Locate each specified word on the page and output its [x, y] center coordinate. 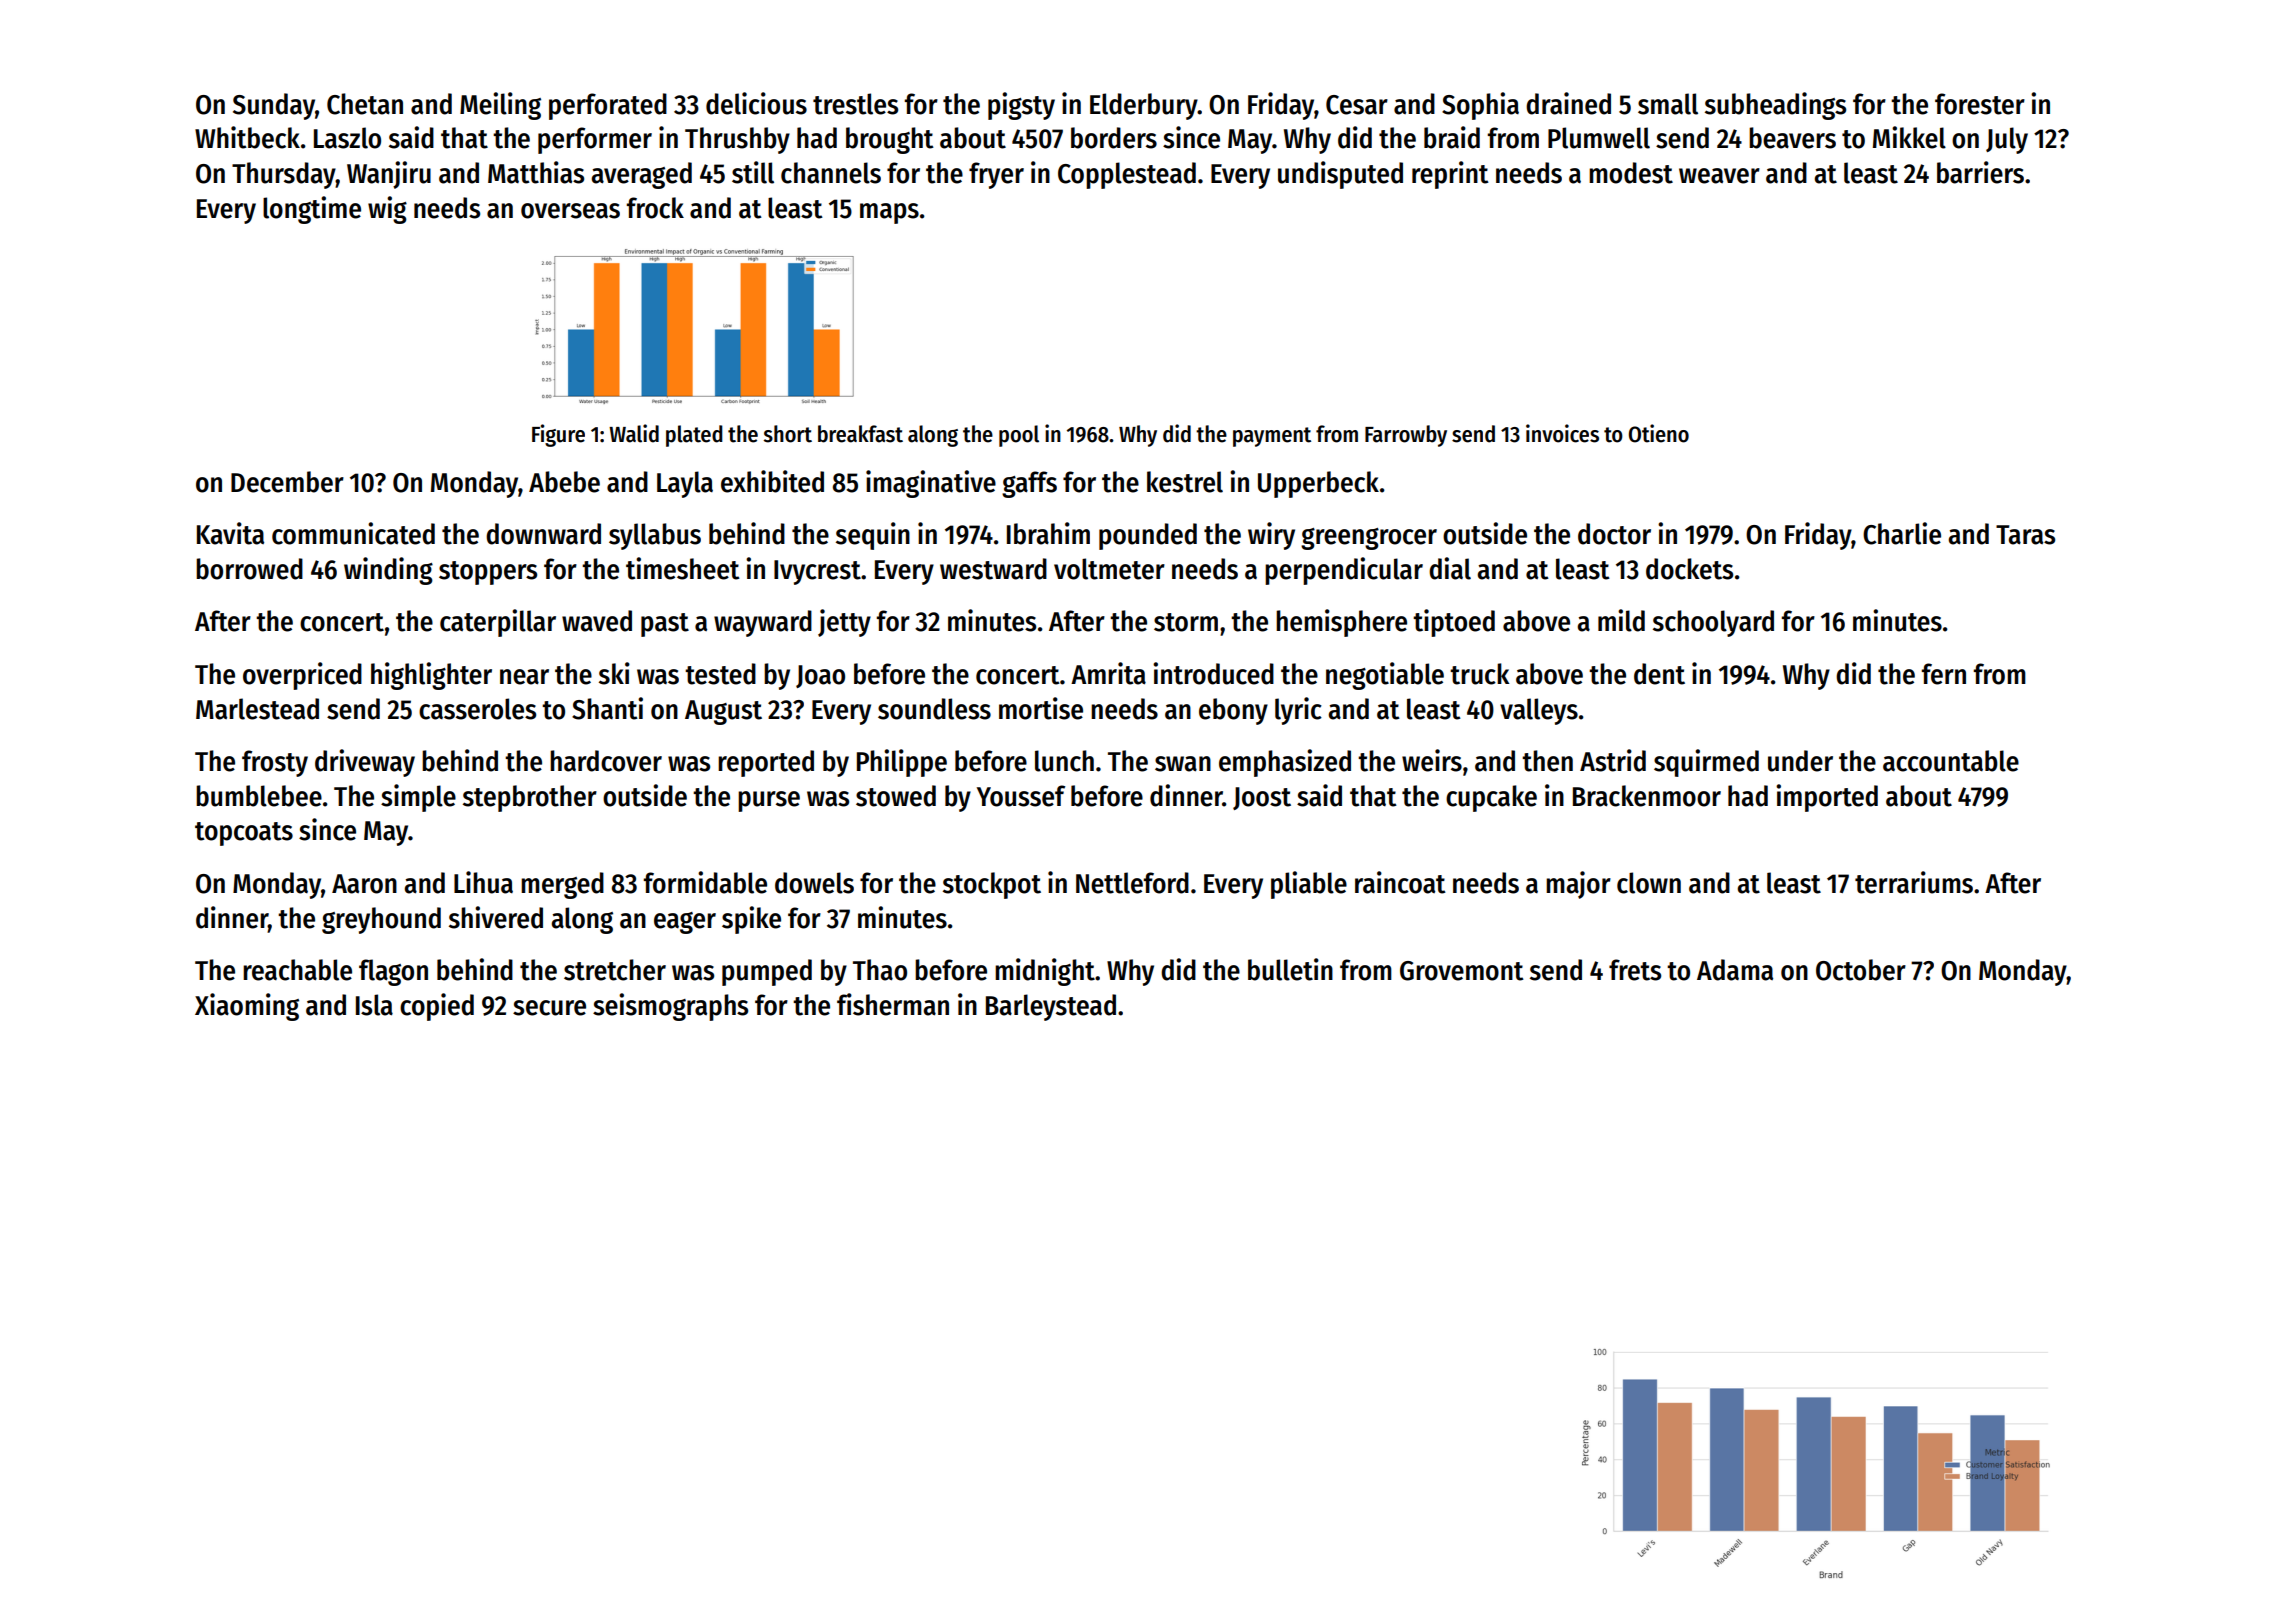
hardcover [606, 761]
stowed [896, 796]
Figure [558, 435]
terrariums [1914, 882]
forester [1980, 104]
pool [1019, 436]
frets [1635, 970]
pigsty [1021, 106]
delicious [756, 103]
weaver [1719, 176]
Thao [880, 970]
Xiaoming [247, 1007]
